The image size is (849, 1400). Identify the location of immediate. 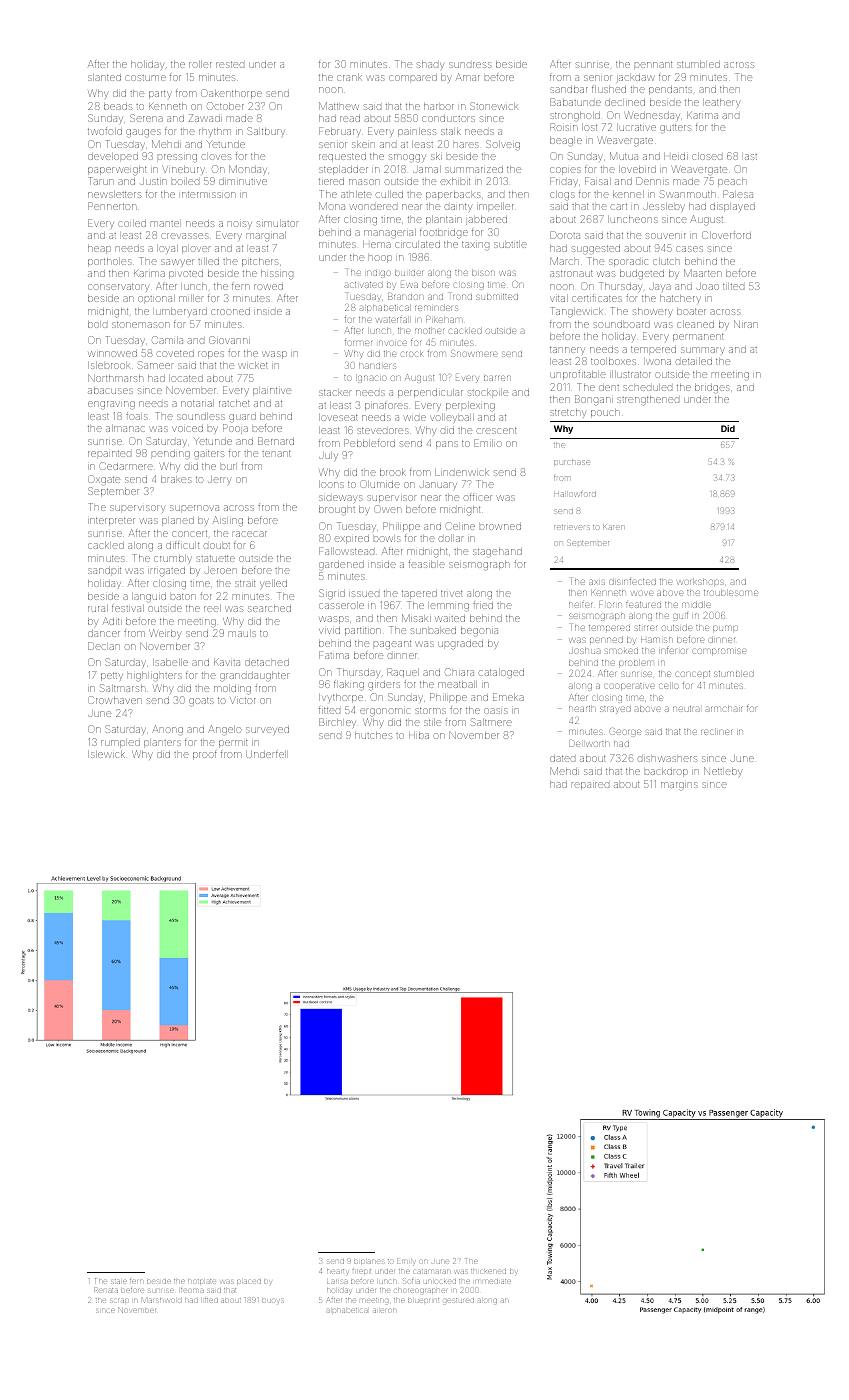
(493, 1281).
